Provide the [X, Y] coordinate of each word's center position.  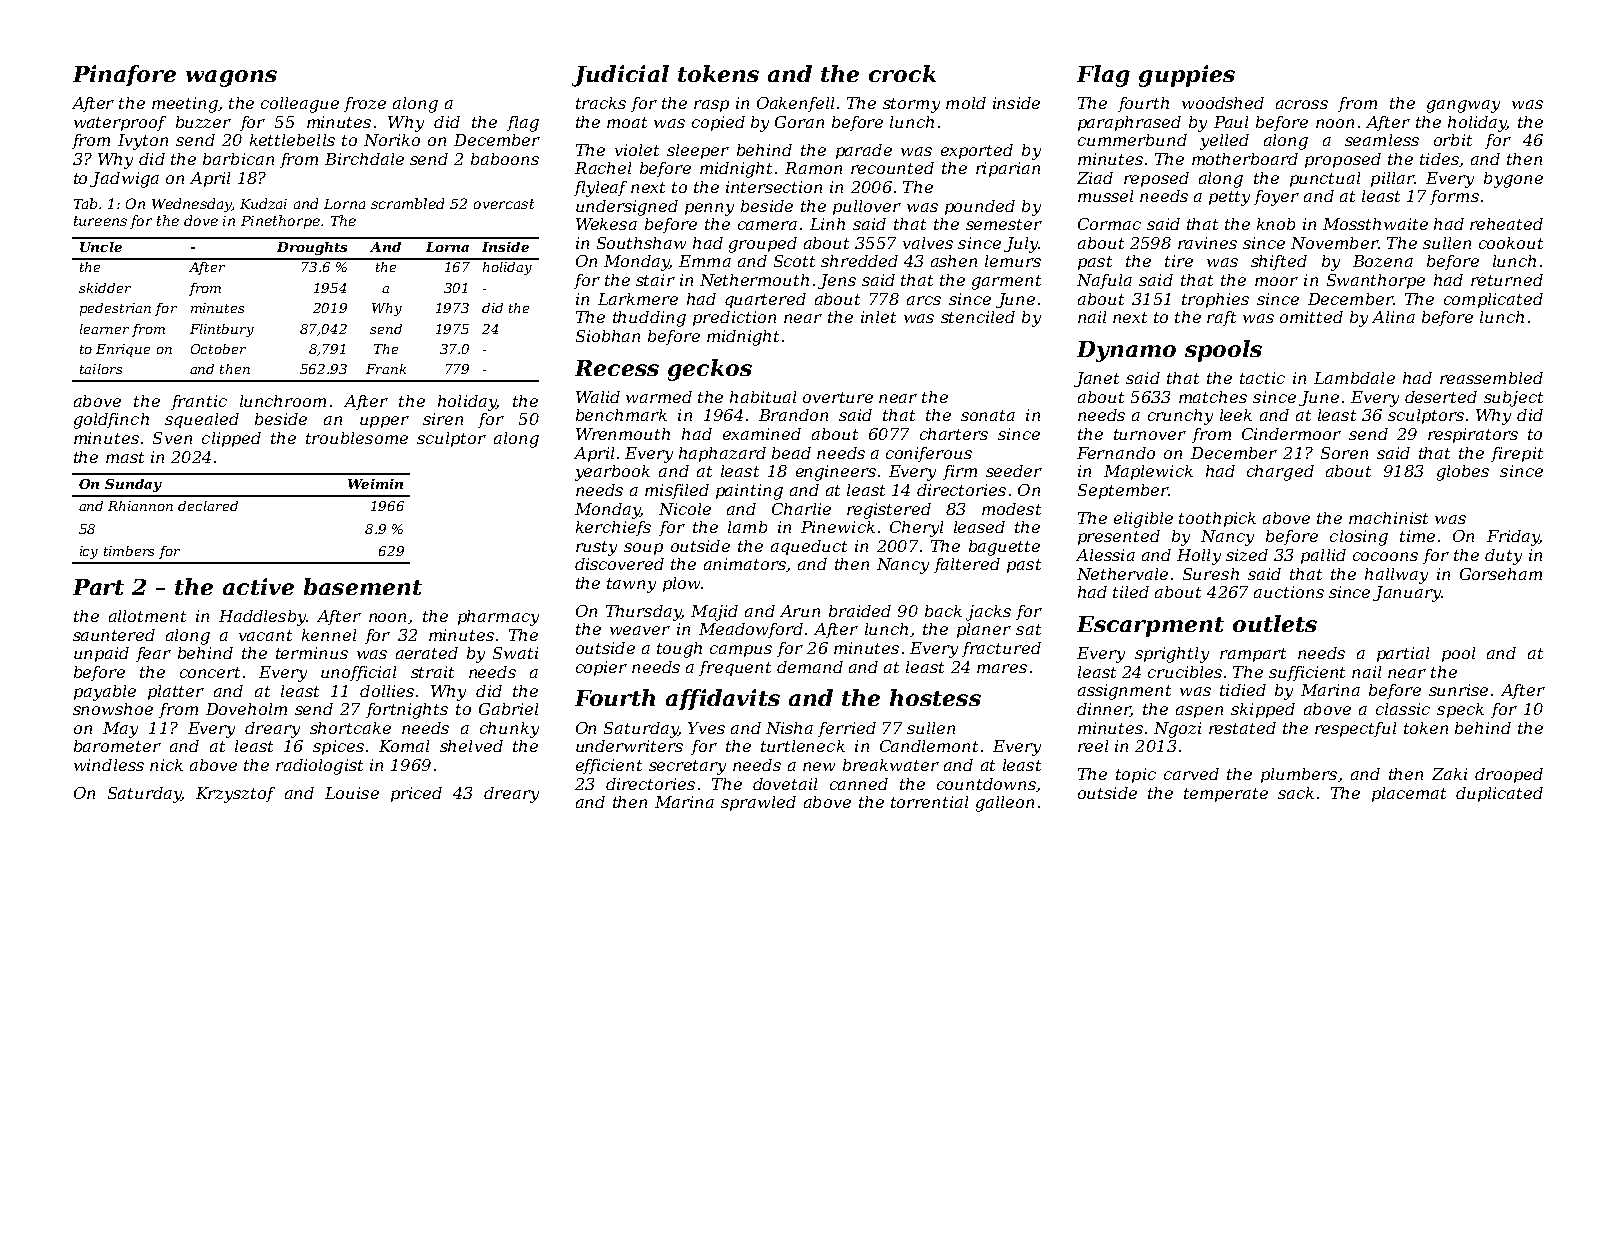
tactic [1262, 378]
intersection [774, 187]
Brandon [793, 415]
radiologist [319, 767]
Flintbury [222, 330]
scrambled [407, 203]
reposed [1156, 179]
